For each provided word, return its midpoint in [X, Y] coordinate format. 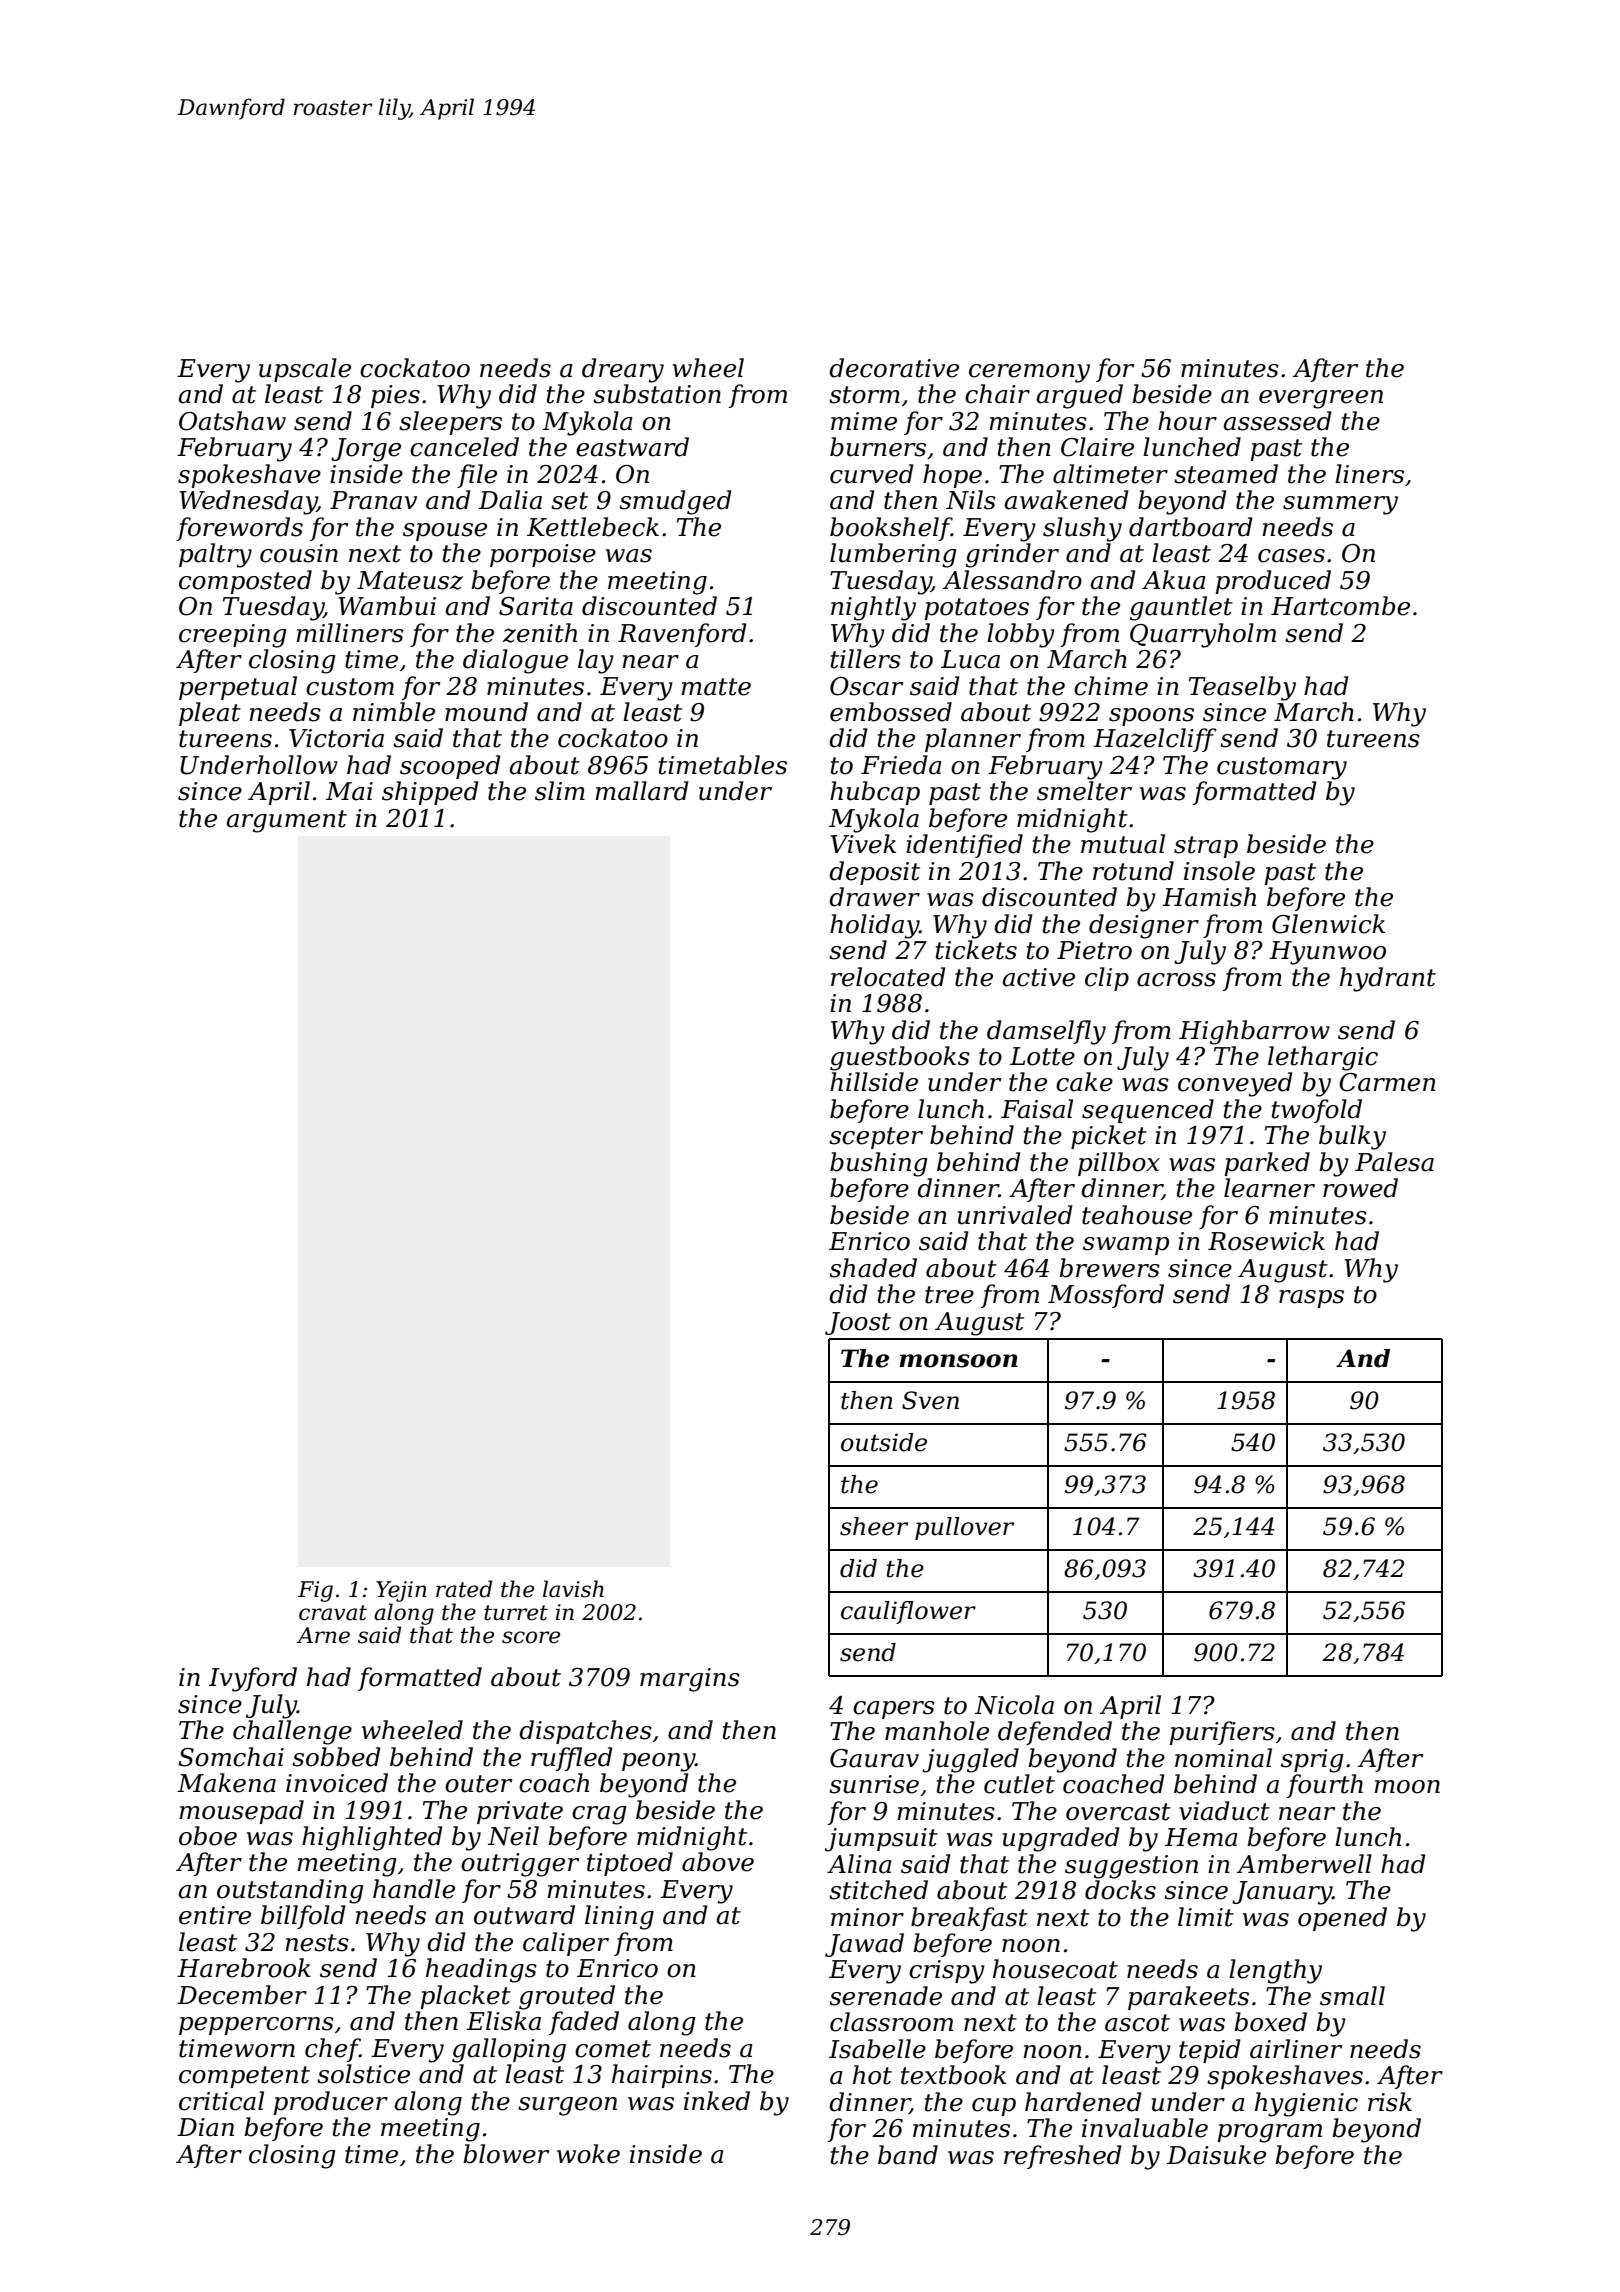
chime [1111, 686]
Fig [315, 1591]
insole [1219, 871]
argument [286, 821]
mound [486, 712]
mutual [1123, 844]
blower [506, 2154]
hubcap [875, 793]
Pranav [373, 500]
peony [658, 1762]
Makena [226, 1783]
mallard [642, 791]
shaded [873, 1268]
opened [1342, 1919]
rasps [1311, 1299]
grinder [1012, 555]
